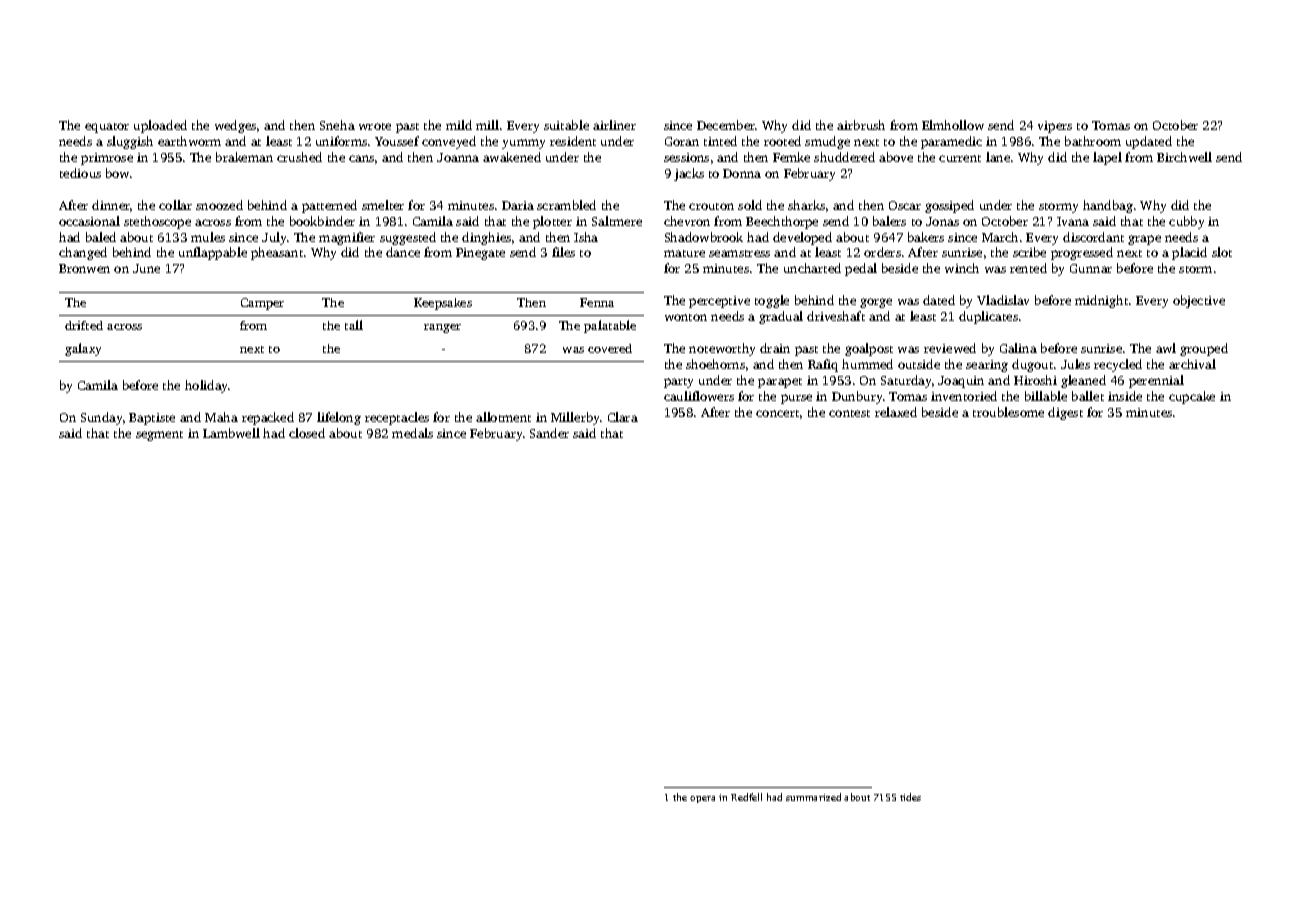  I want to click on opera, so click(702, 799).
